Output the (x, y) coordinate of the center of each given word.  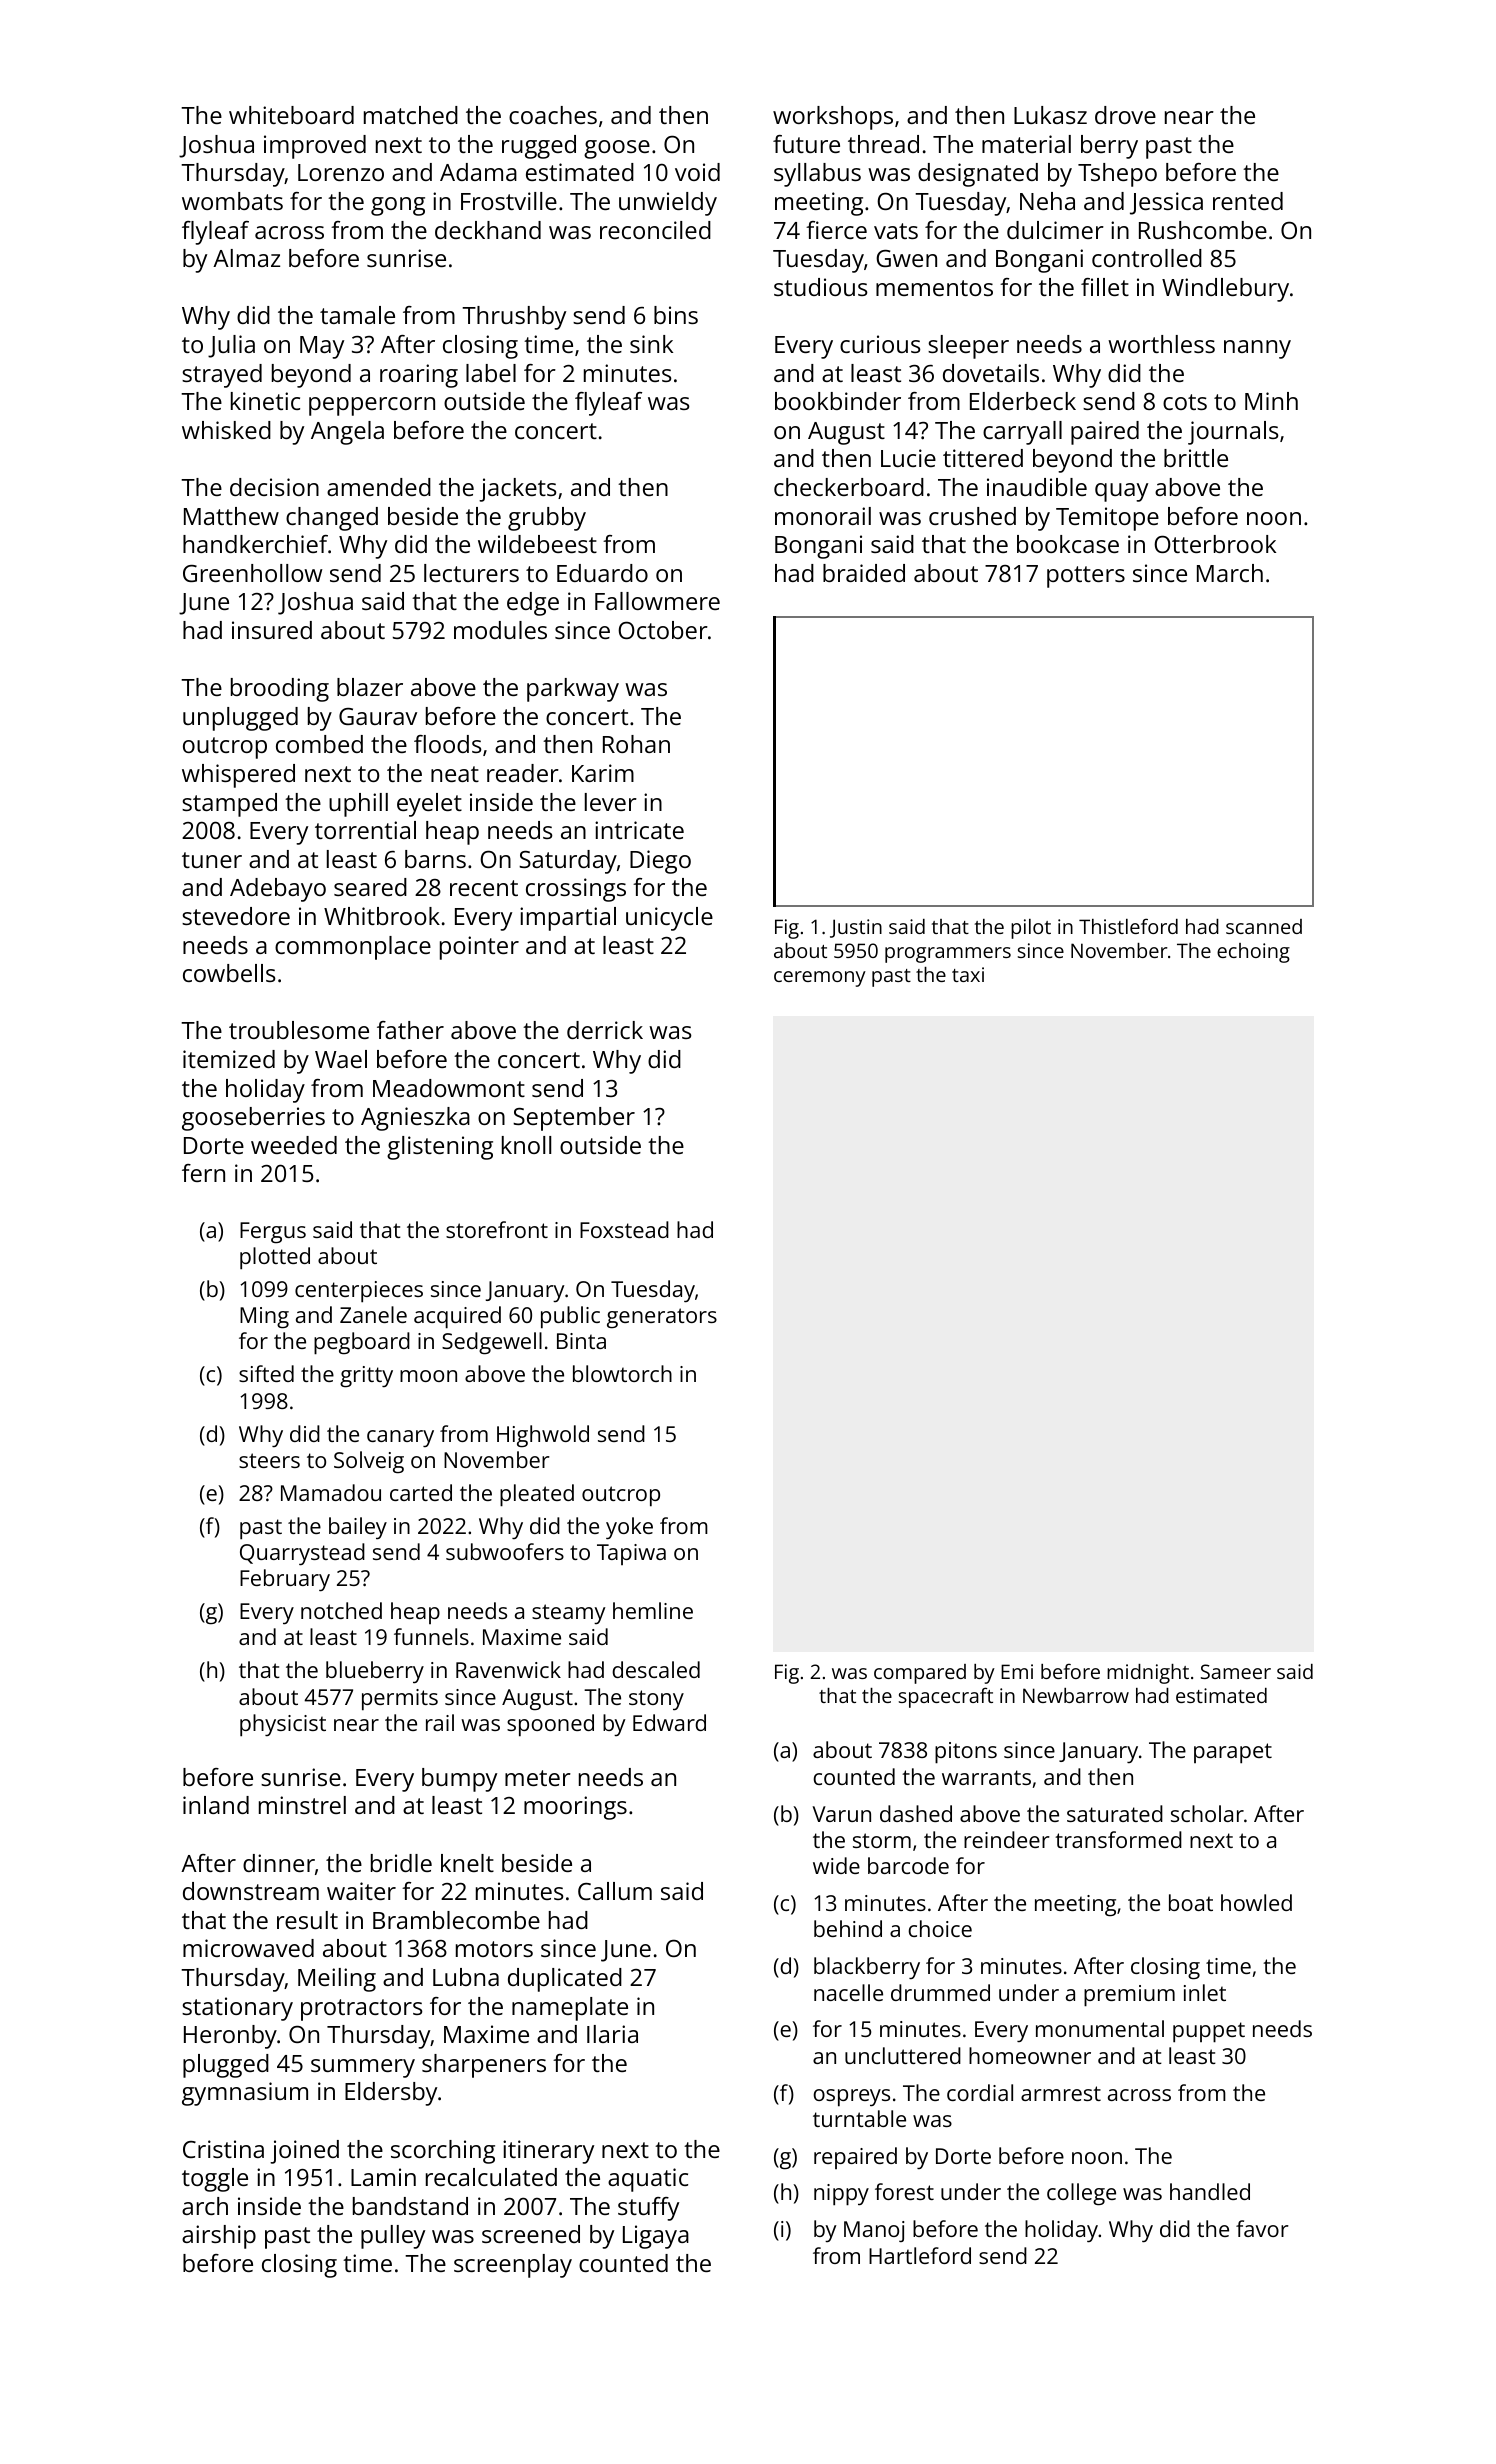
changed (332, 519)
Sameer (1236, 1671)
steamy (569, 1614)
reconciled (655, 230)
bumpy (459, 1780)
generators (662, 1318)
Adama (478, 172)
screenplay (513, 2266)
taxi (968, 974)
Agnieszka (415, 1119)
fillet (1105, 287)
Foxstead (624, 1229)
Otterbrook (1215, 544)
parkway (573, 690)
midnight (1148, 1674)
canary (400, 1438)
